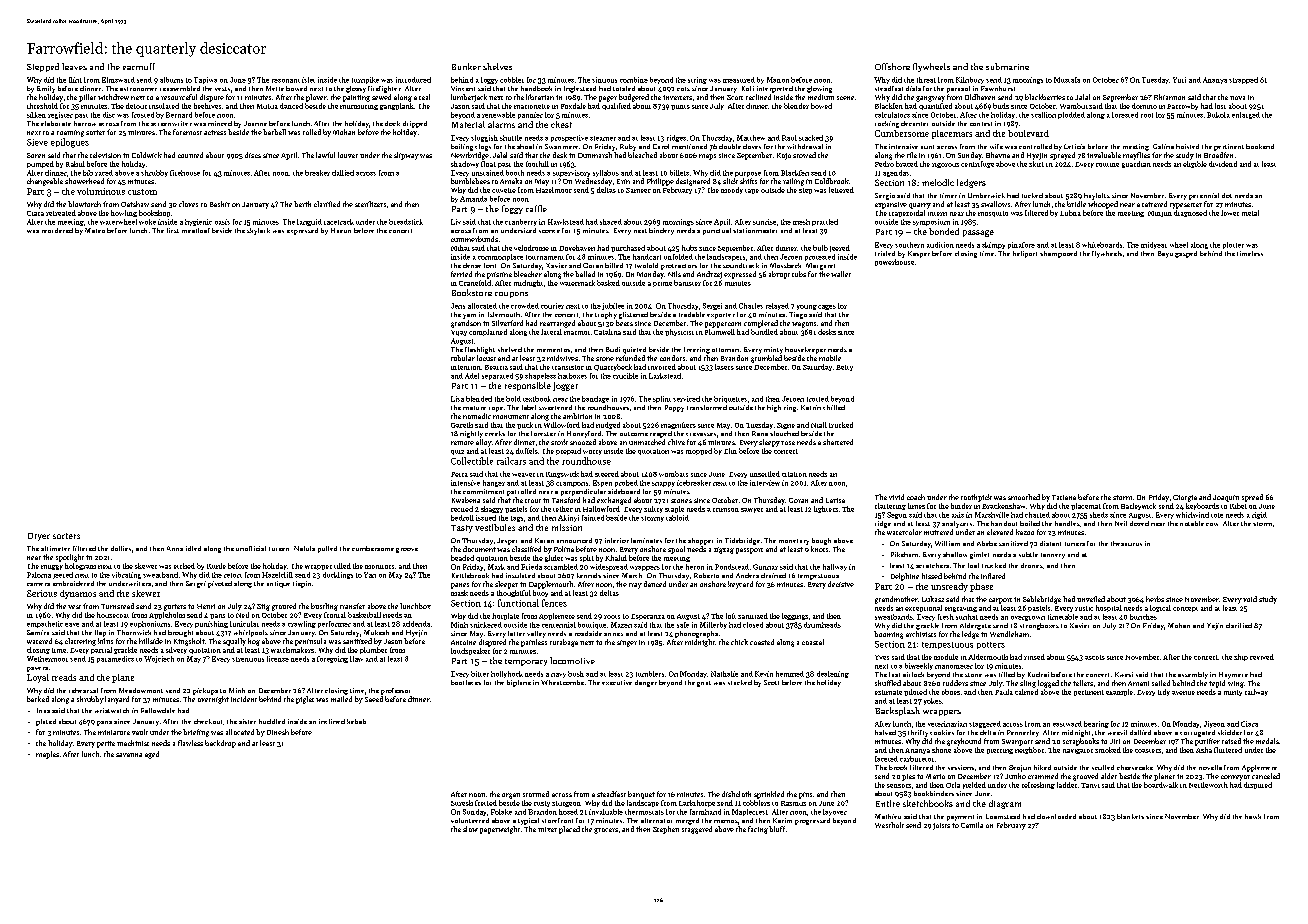  Describe the element at coordinates (152, 755) in the image. I see `aged` at that location.
